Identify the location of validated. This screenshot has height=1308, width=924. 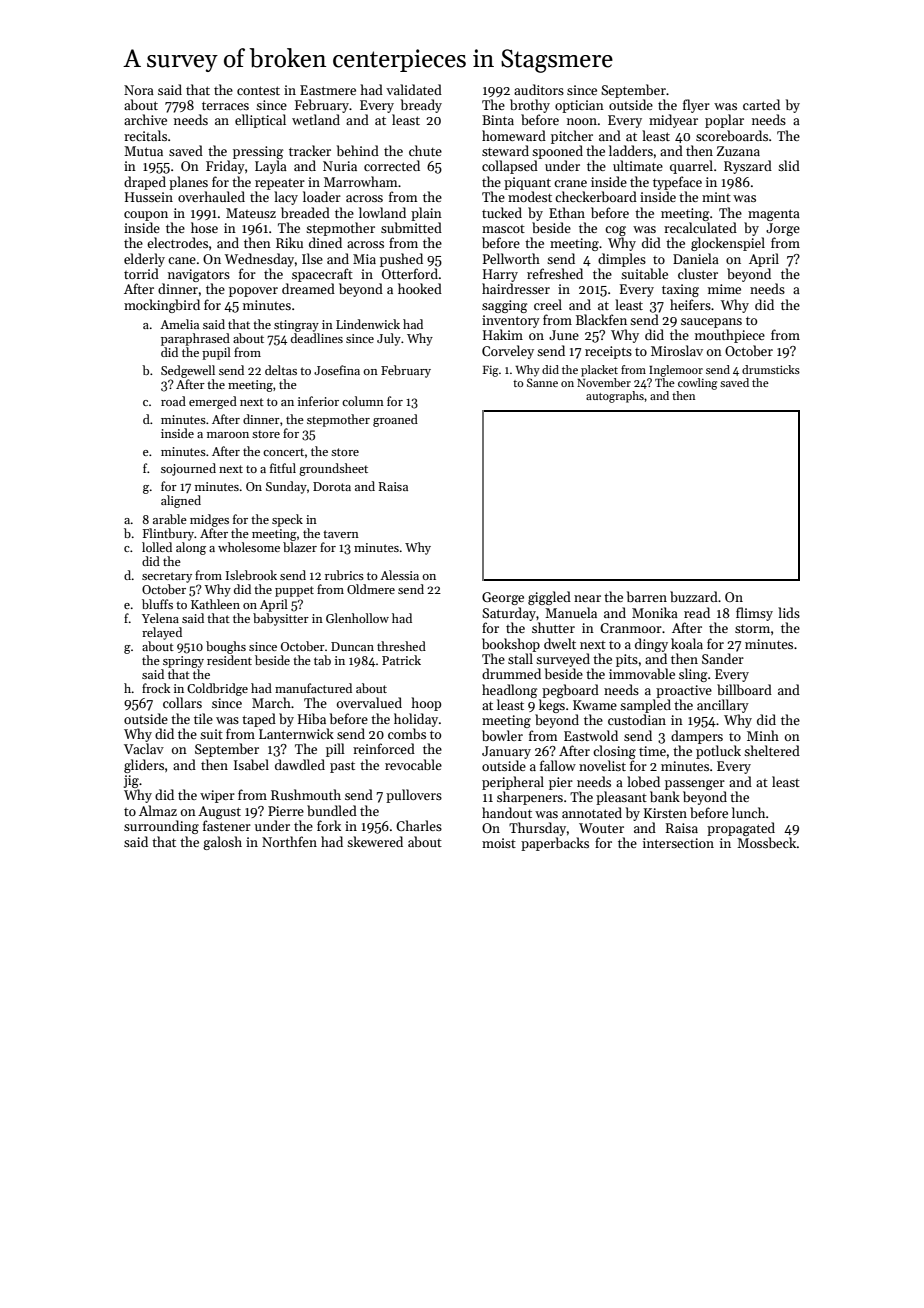
(414, 89).
